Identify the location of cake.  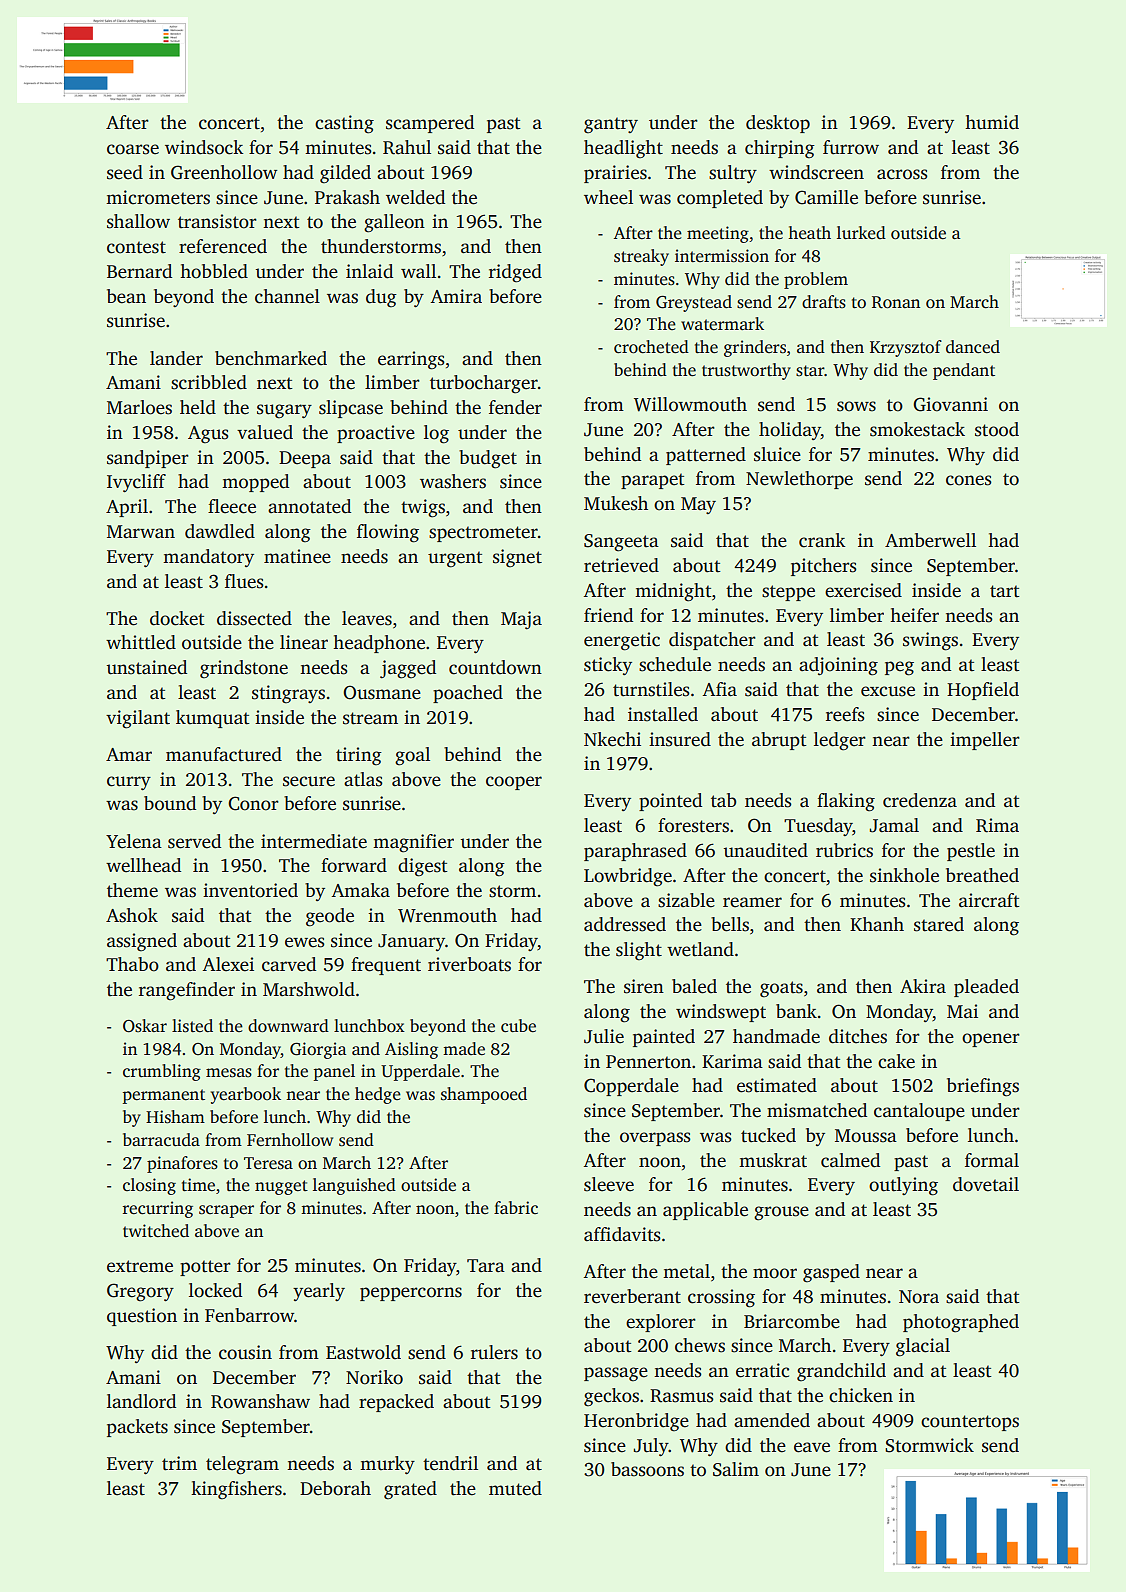
(896, 1061).
